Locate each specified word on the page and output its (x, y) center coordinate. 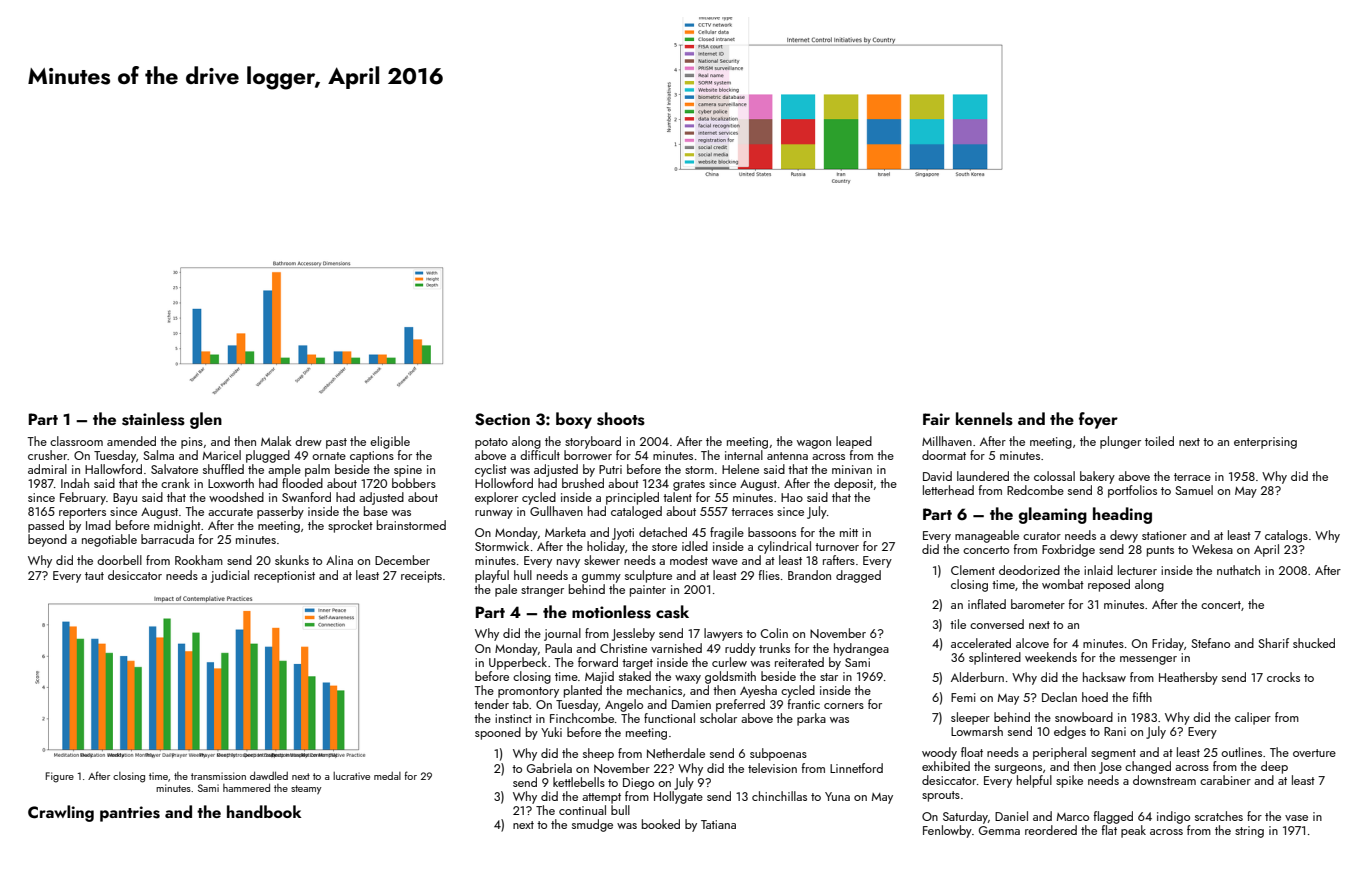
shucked (1314, 643)
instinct (513, 718)
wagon (814, 444)
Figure (60, 777)
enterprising (1265, 443)
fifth (1142, 697)
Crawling (61, 813)
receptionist (284, 577)
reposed (1109, 585)
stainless (153, 419)
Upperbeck (518, 663)
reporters (82, 513)
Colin (774, 633)
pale (506, 590)
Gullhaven (556, 511)
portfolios (1132, 491)
